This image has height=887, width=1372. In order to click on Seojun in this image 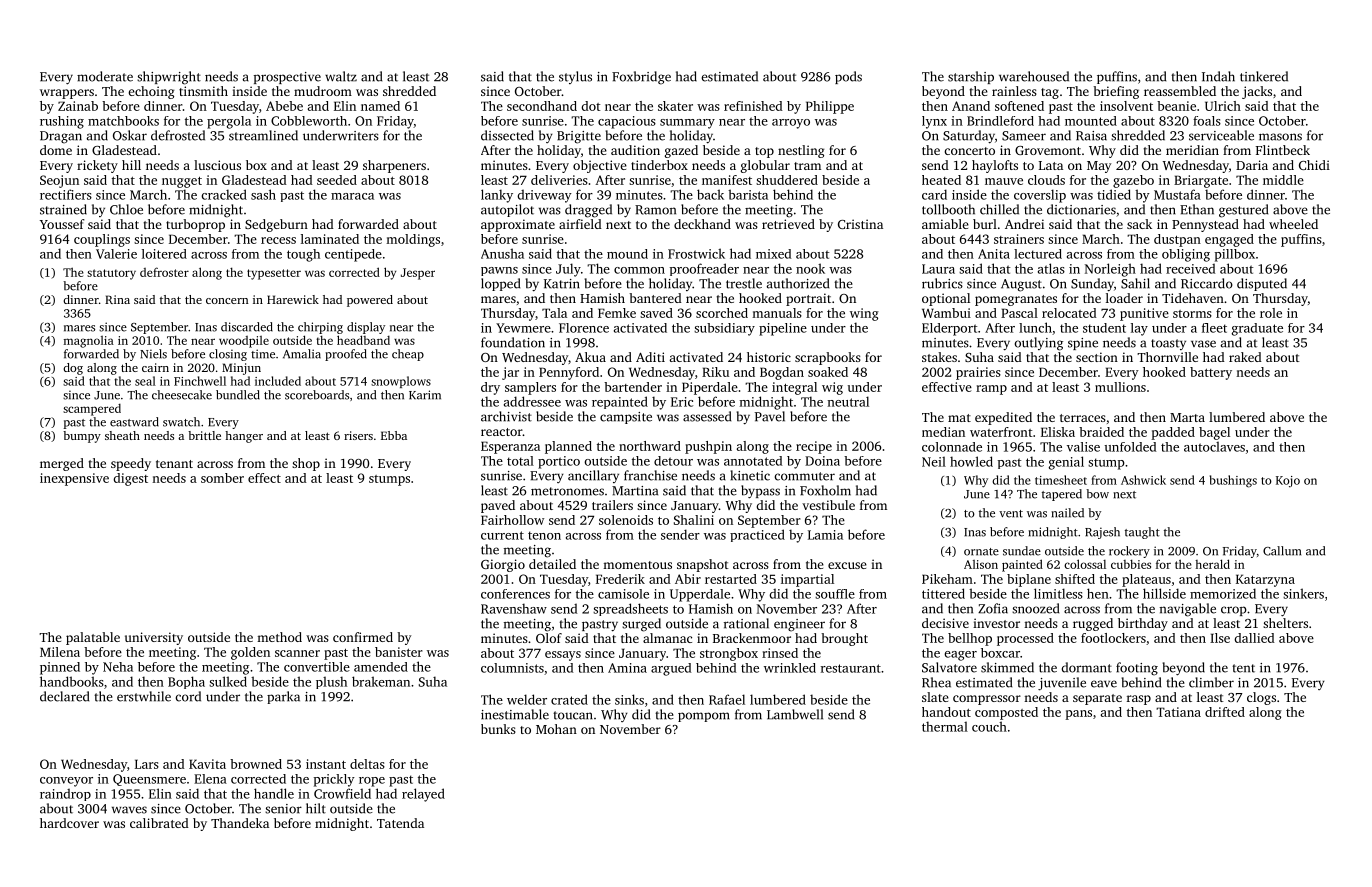, I will do `click(59, 181)`.
